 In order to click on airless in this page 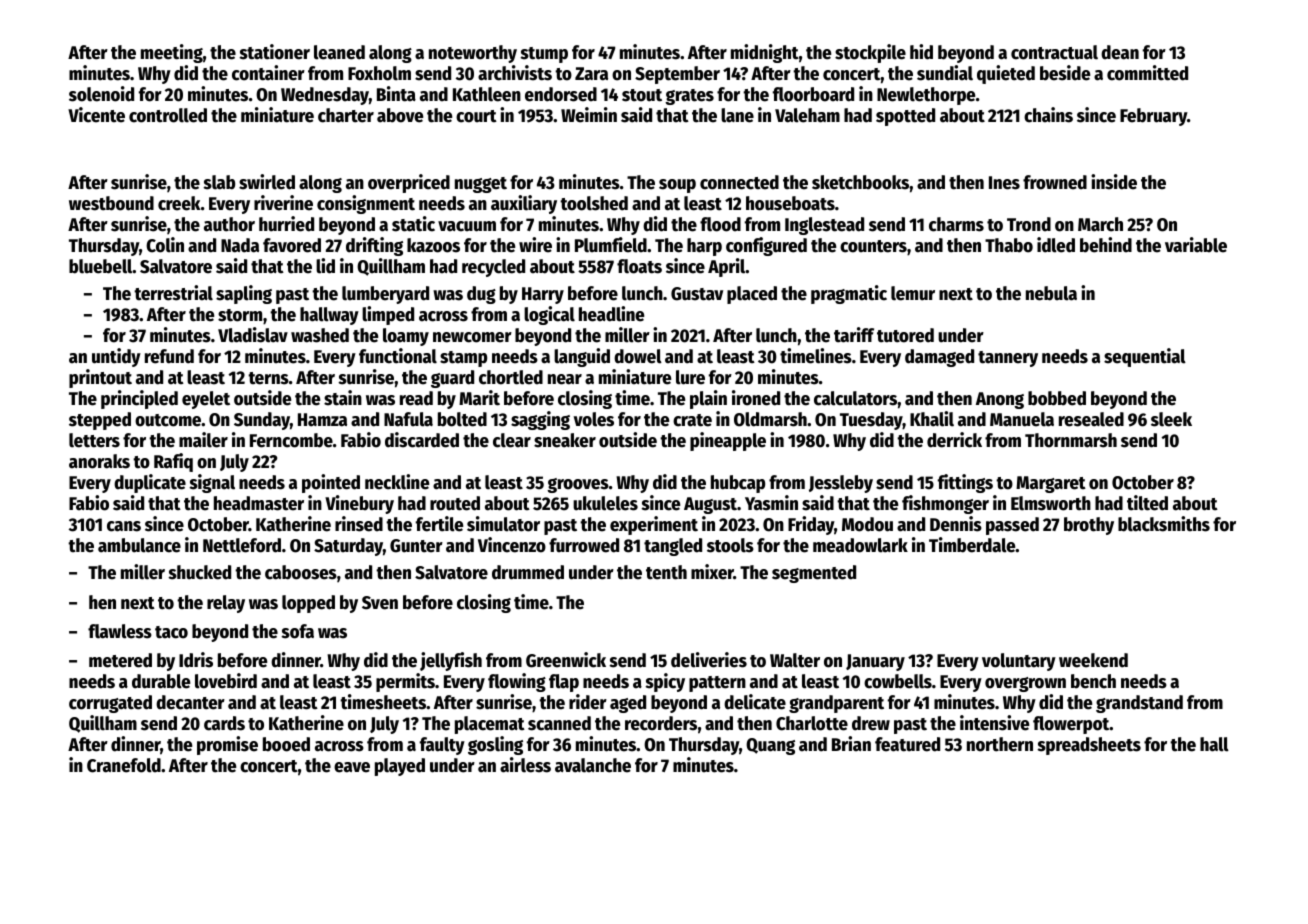, I will do `click(525, 765)`.
